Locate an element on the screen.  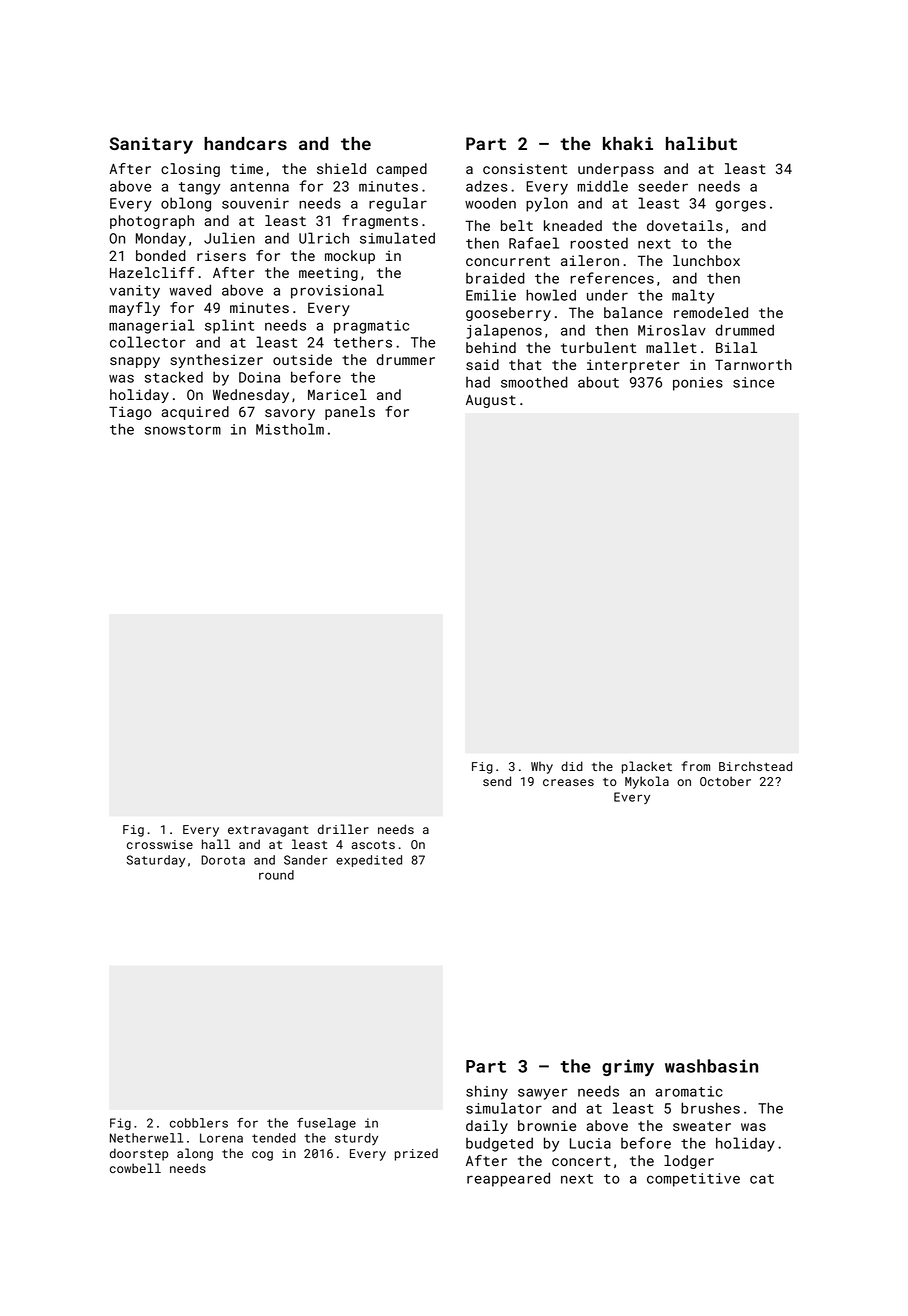
creases is located at coordinates (568, 782).
